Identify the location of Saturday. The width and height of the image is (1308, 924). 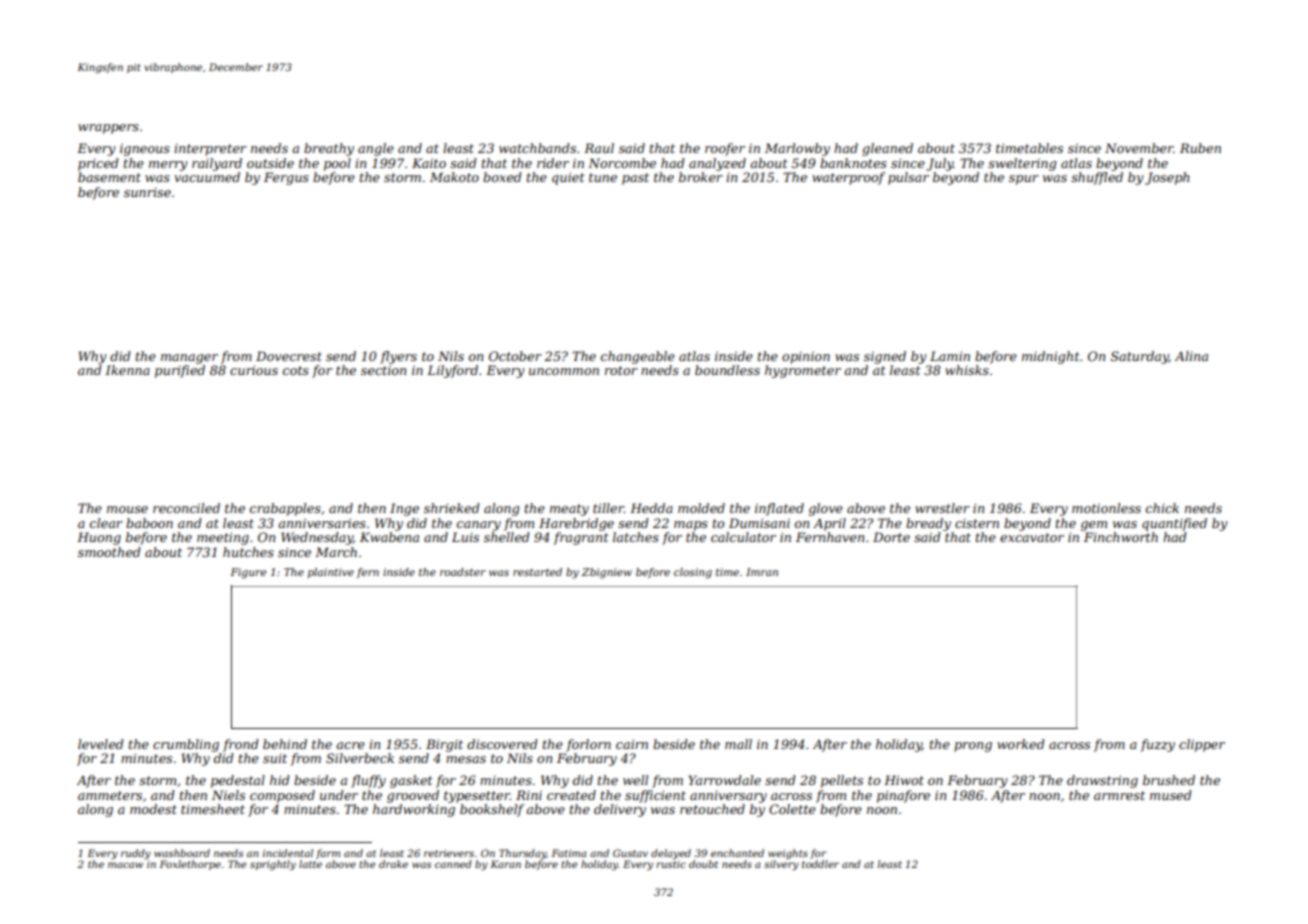
(1140, 357).
